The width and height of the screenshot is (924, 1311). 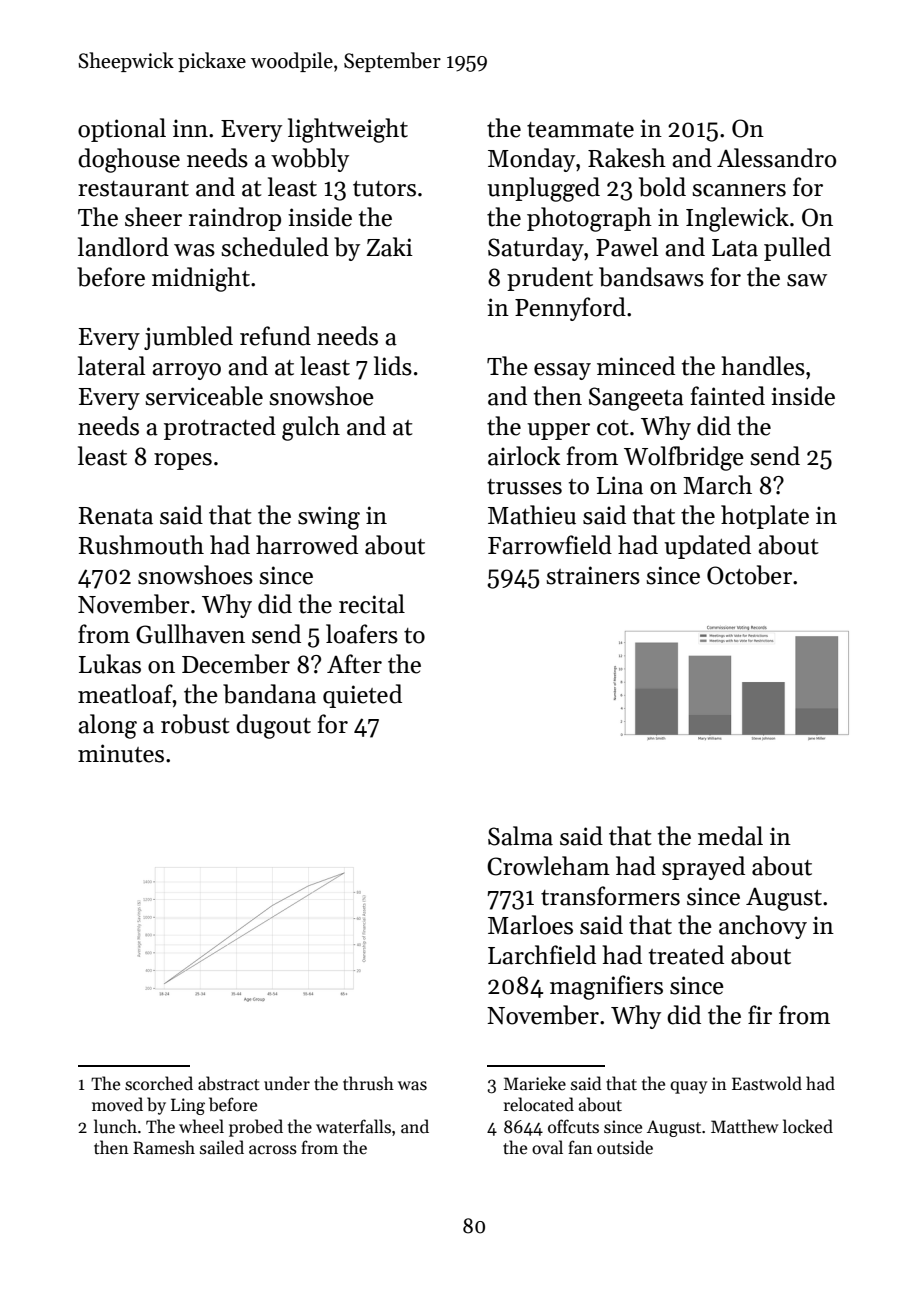 I want to click on waterfalls, so click(x=353, y=1126).
